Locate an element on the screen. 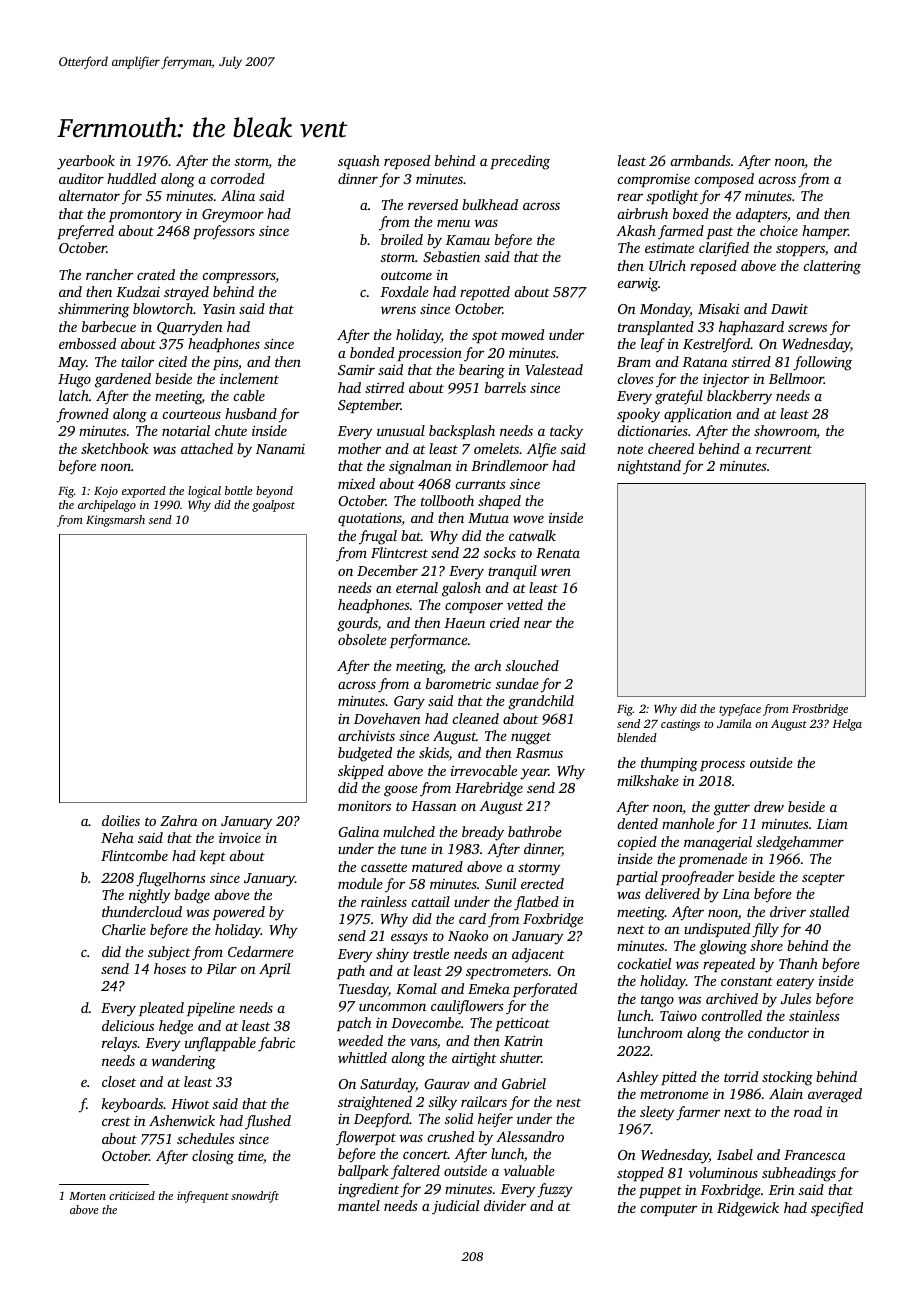  Kingsmarsh is located at coordinates (115, 521).
